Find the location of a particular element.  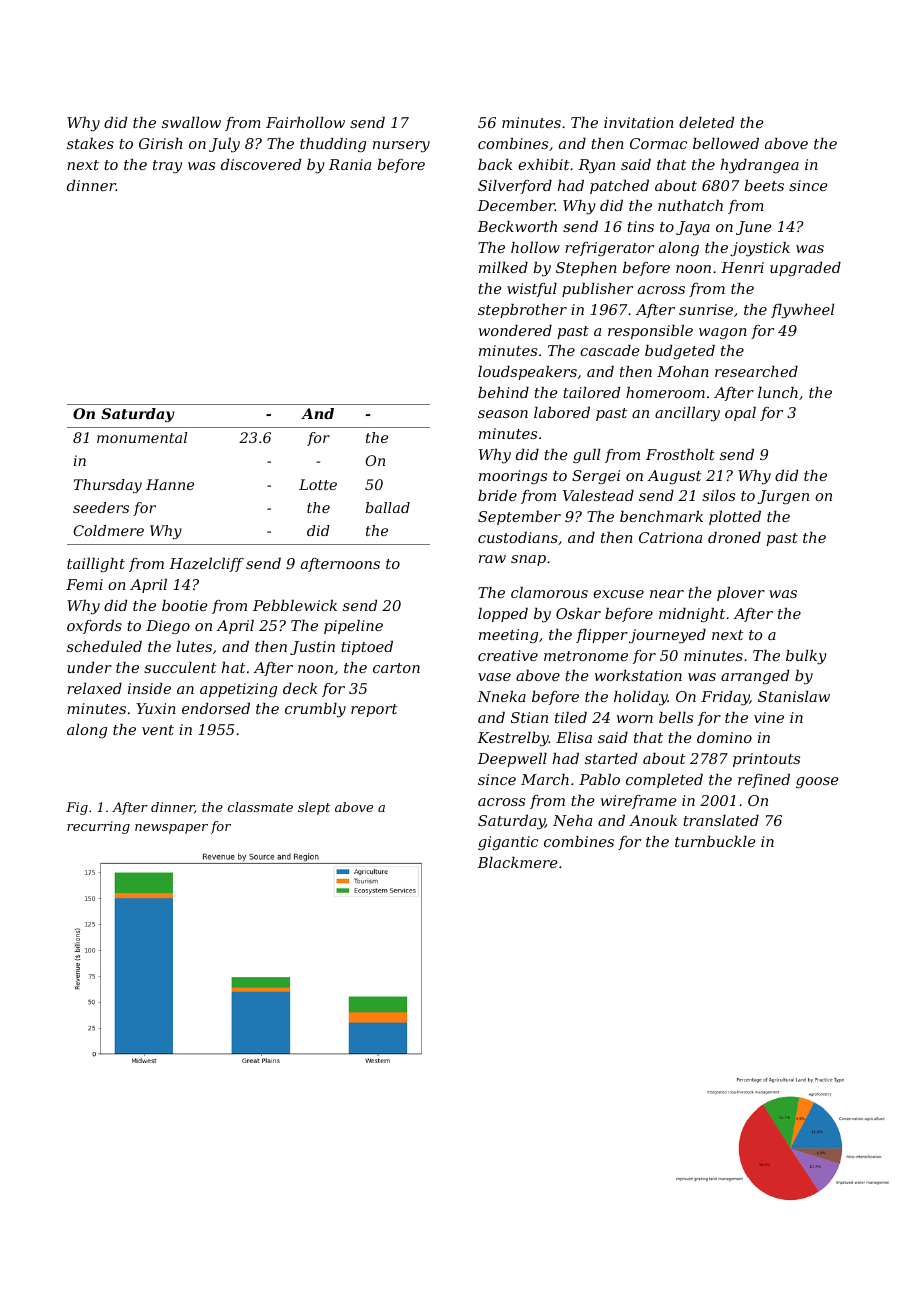

Coldmere is located at coordinates (108, 530).
